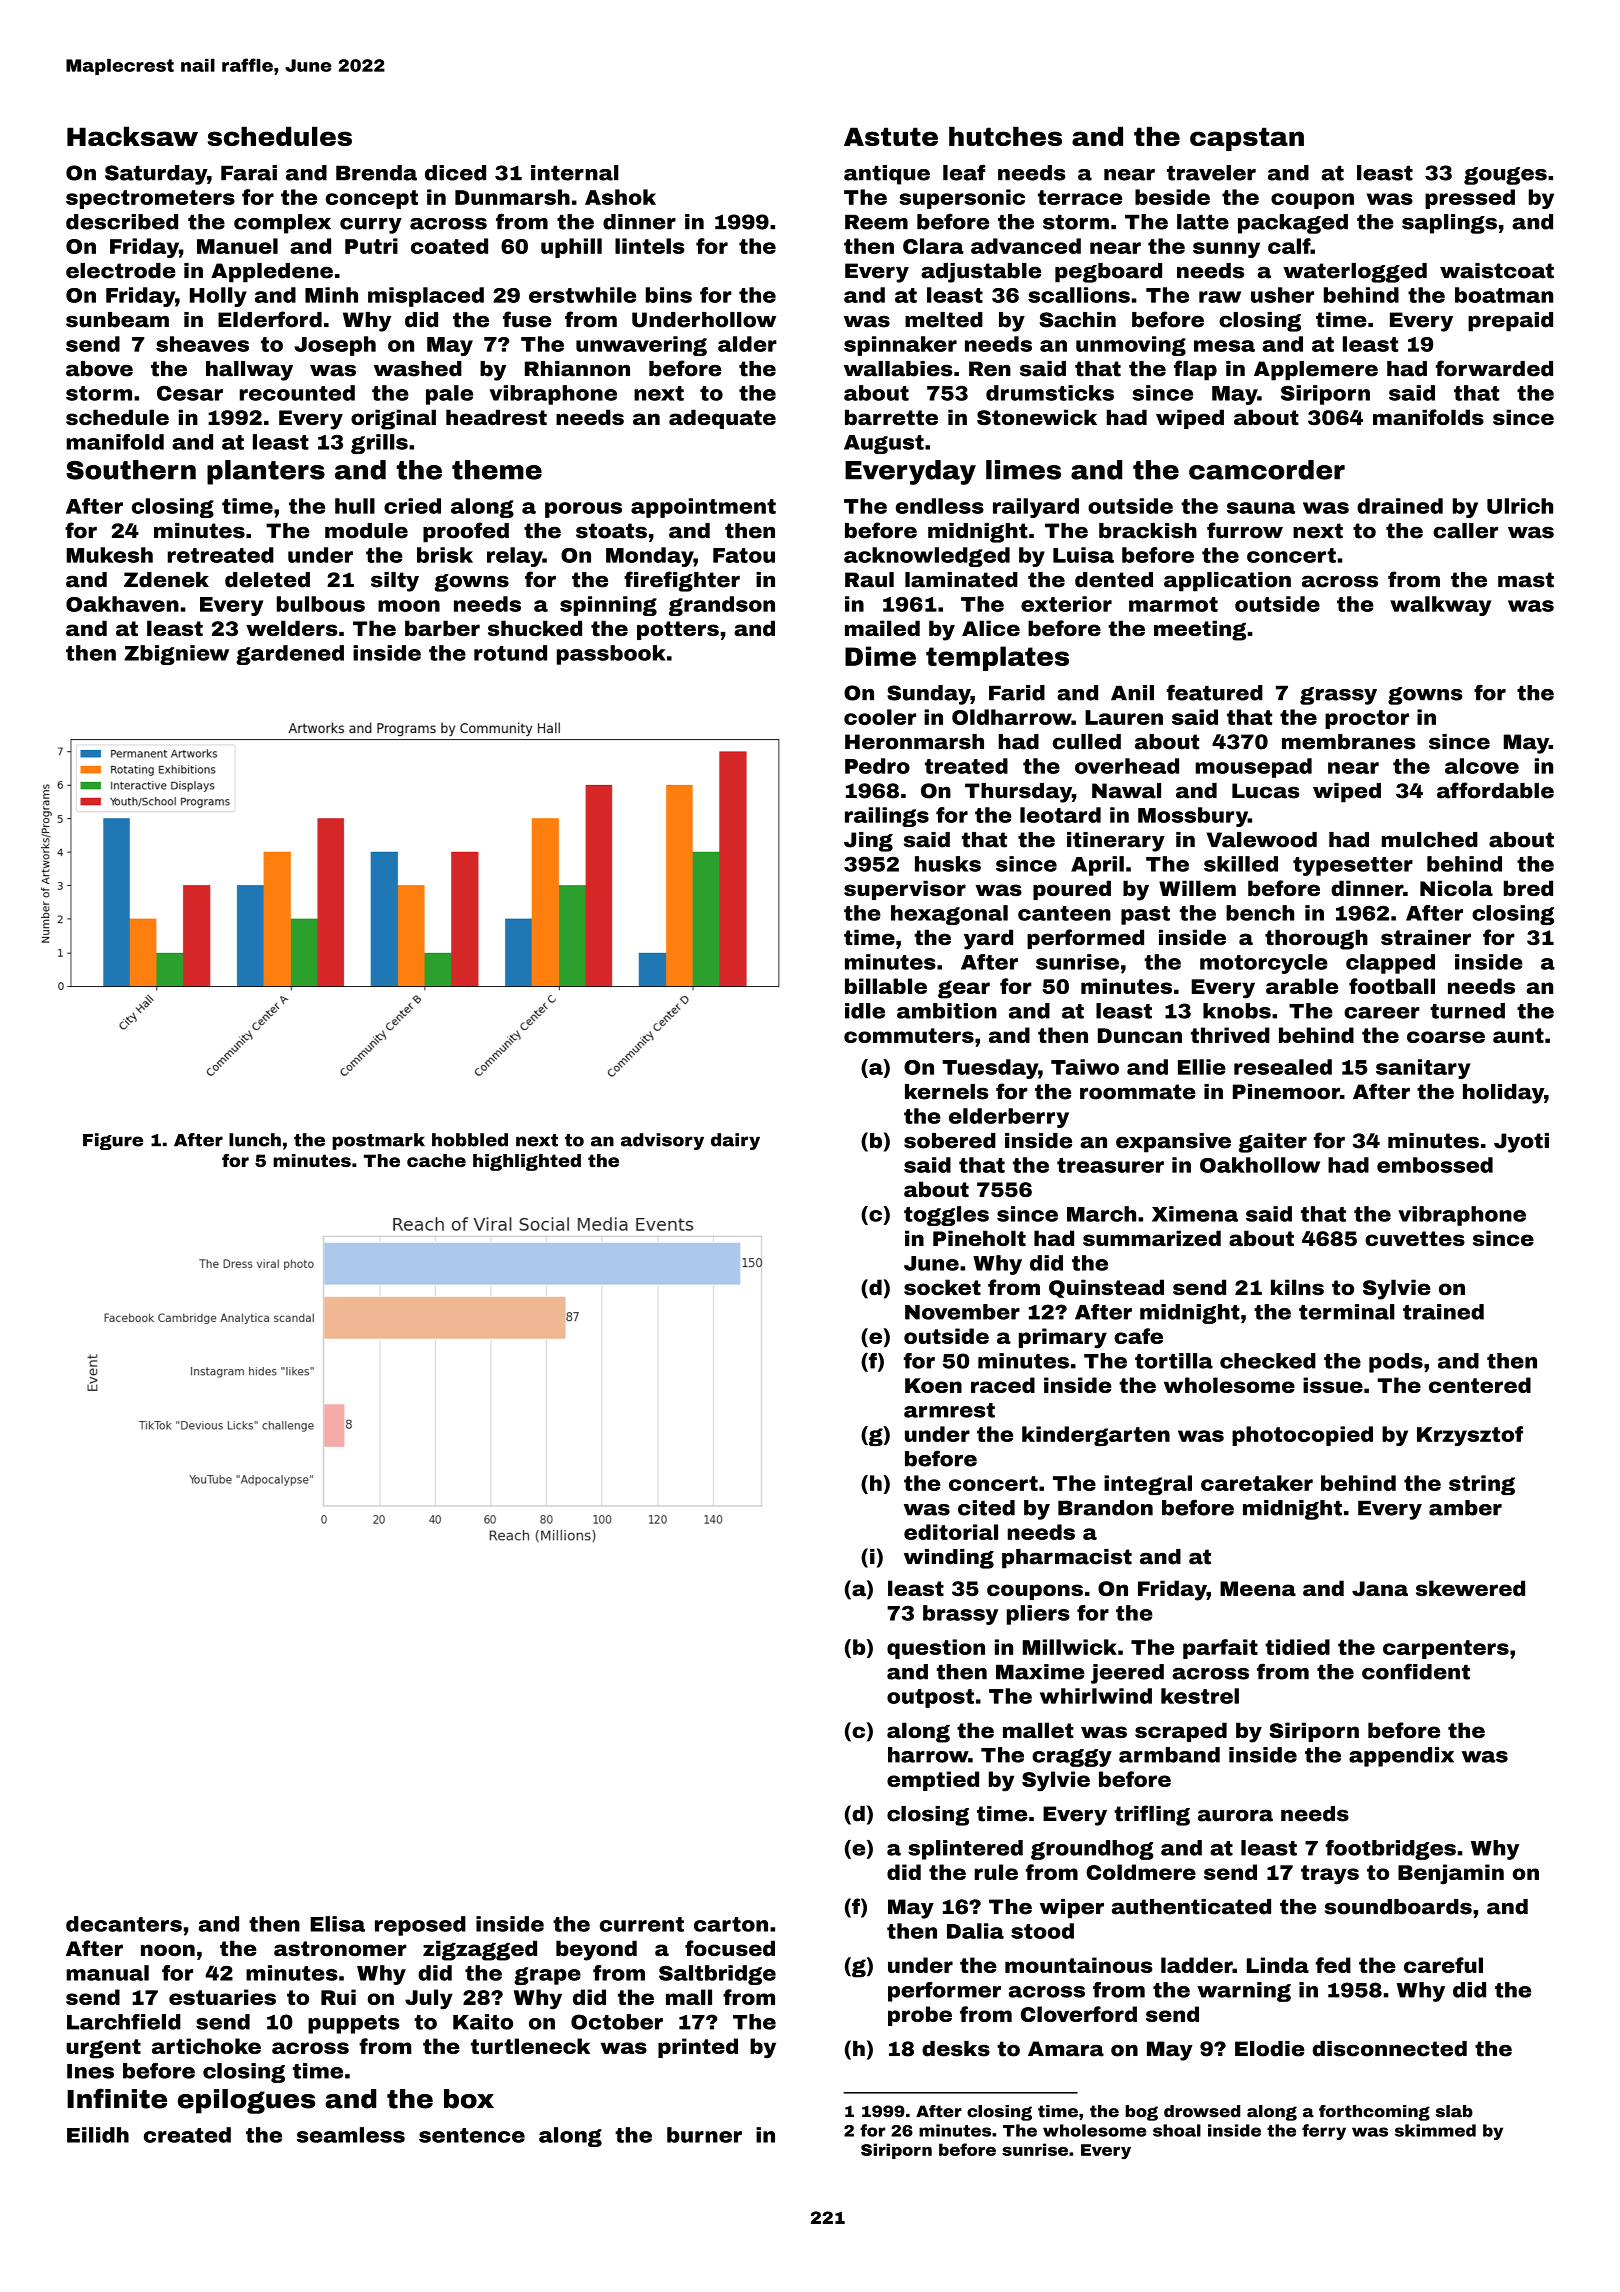  What do you see at coordinates (372, 199) in the screenshot?
I see `concept` at bounding box center [372, 199].
